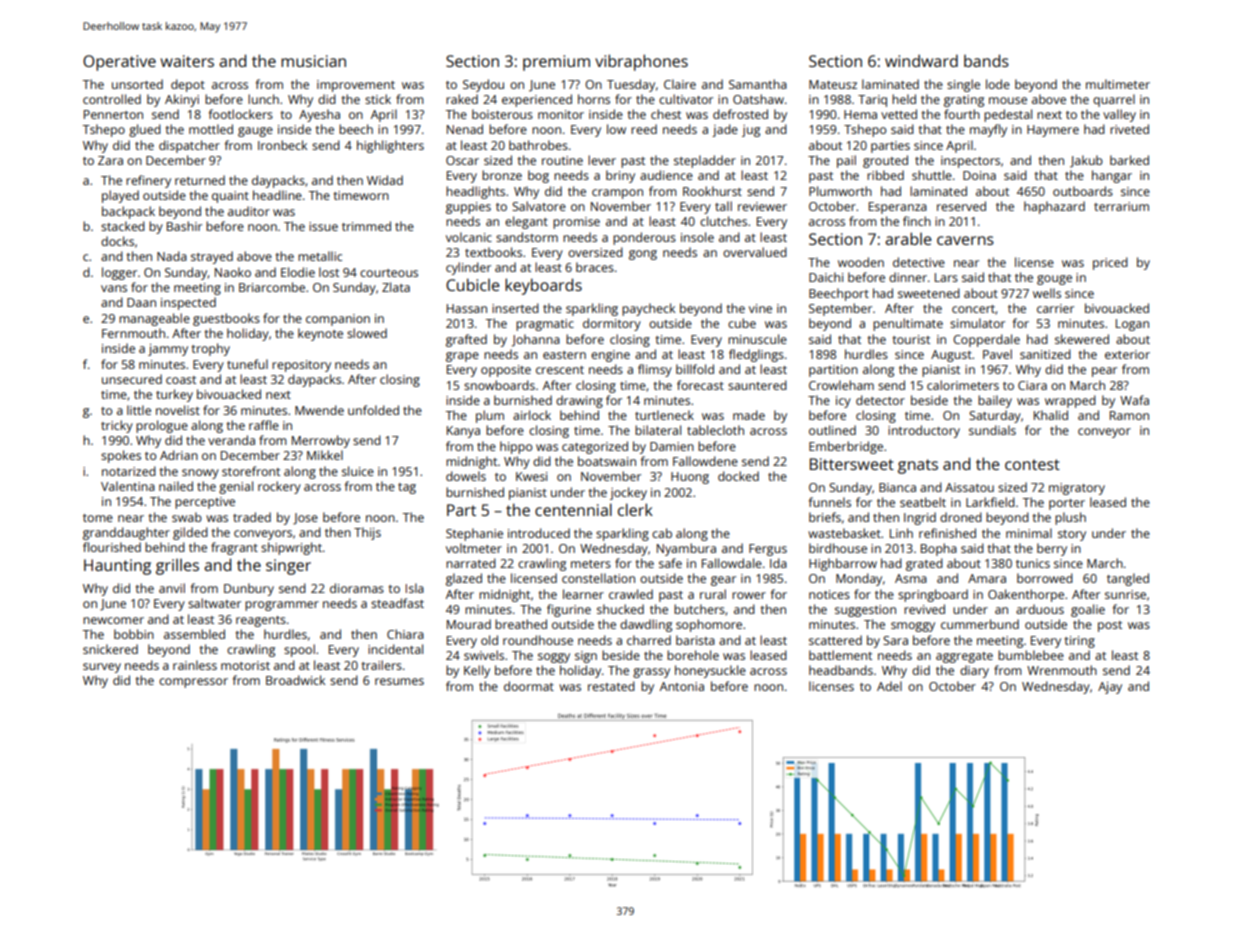 Image resolution: width=1233 pixels, height=952 pixels. What do you see at coordinates (921, 60) in the document?
I see `windward` at bounding box center [921, 60].
